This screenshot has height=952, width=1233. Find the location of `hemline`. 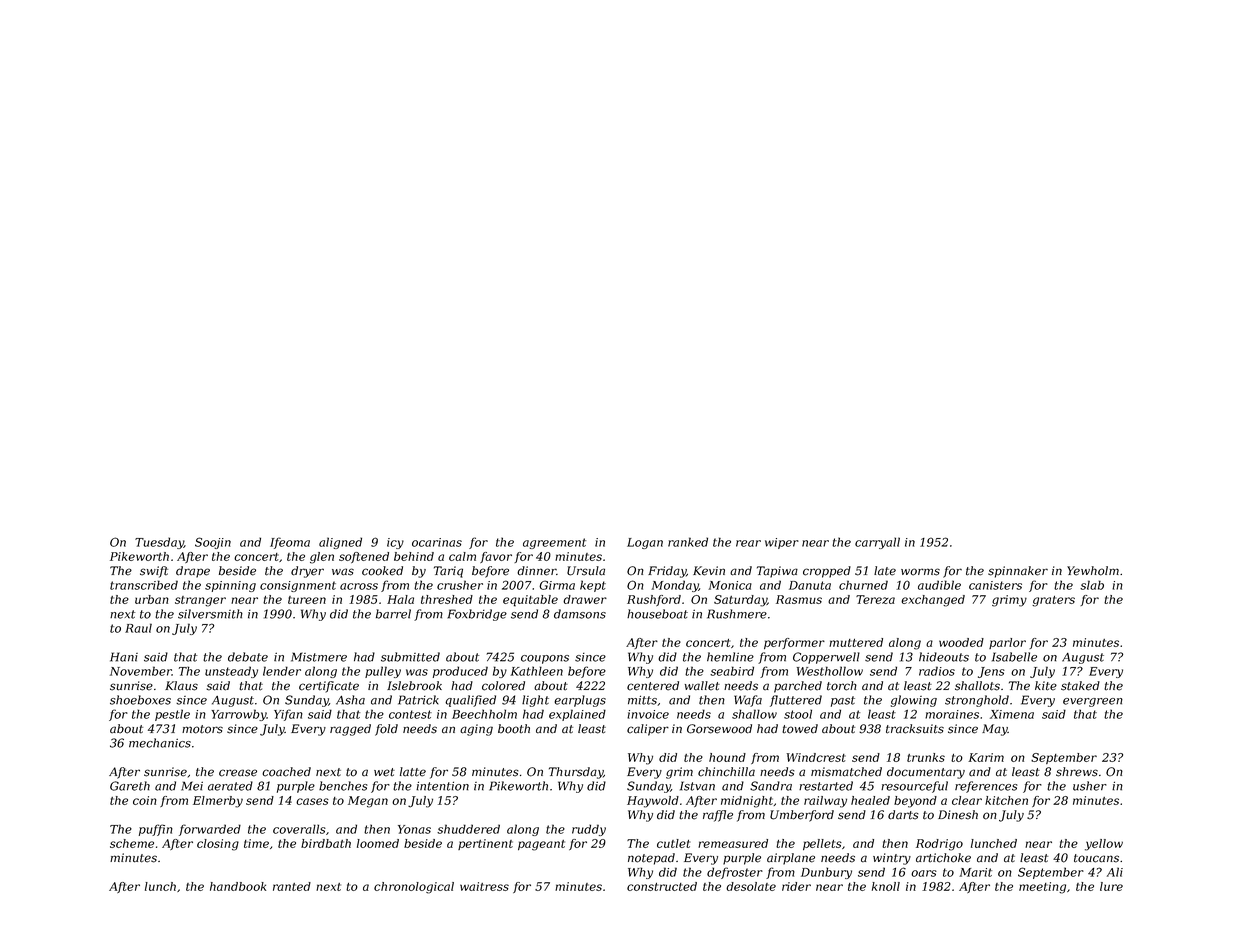

hemline is located at coordinates (730, 657).
